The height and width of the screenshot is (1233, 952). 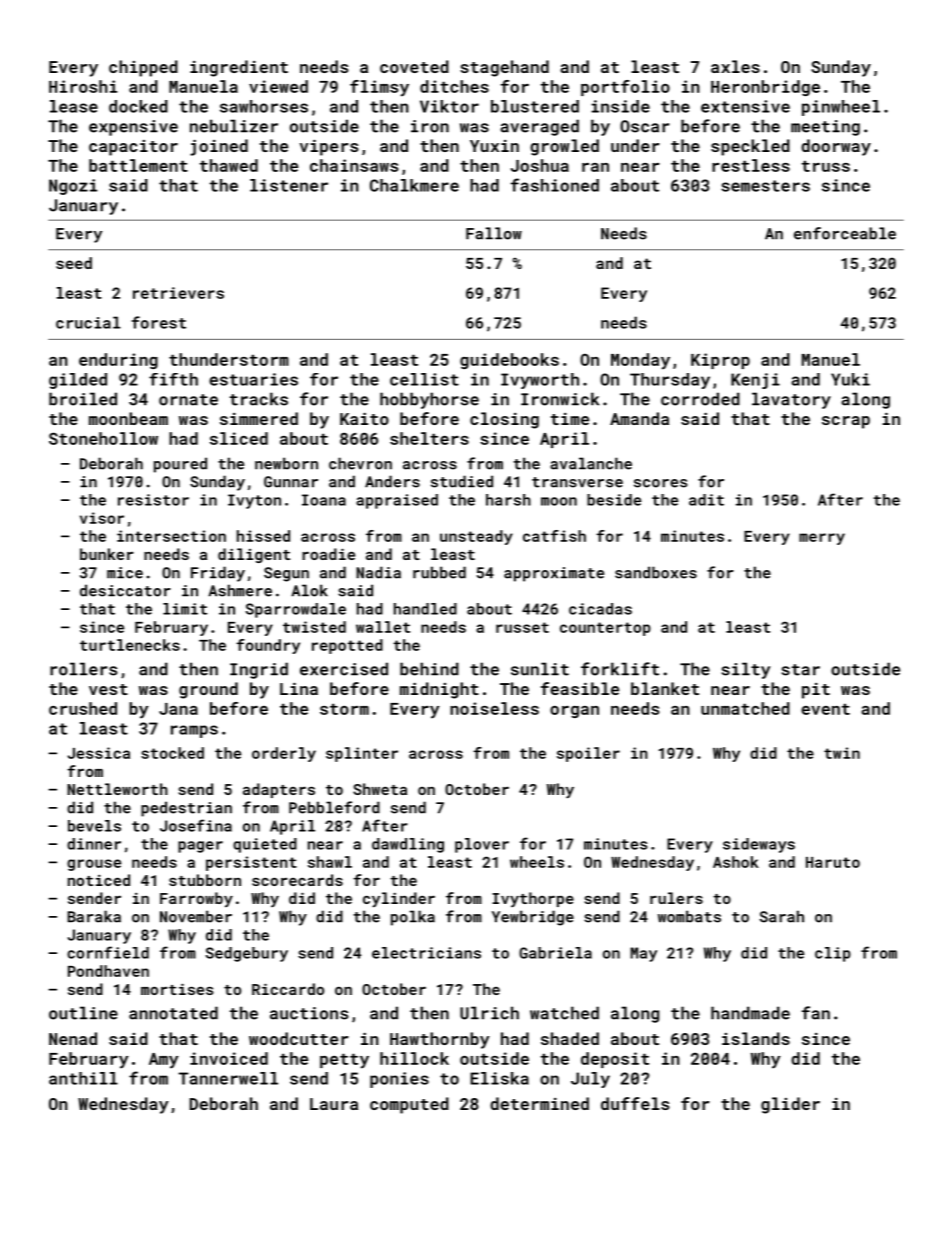 I want to click on axles, so click(x=735, y=66).
